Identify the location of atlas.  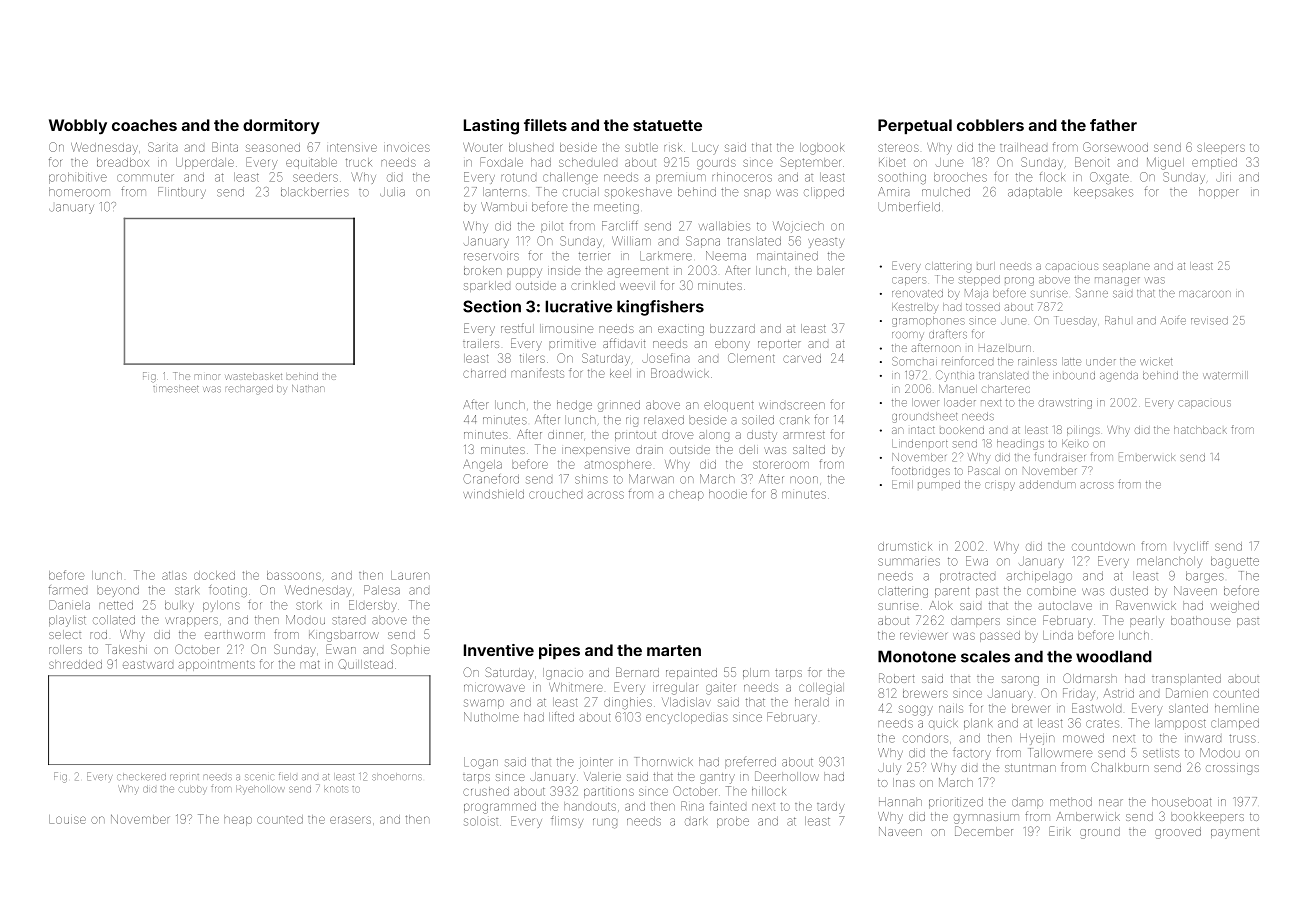
(174, 575).
